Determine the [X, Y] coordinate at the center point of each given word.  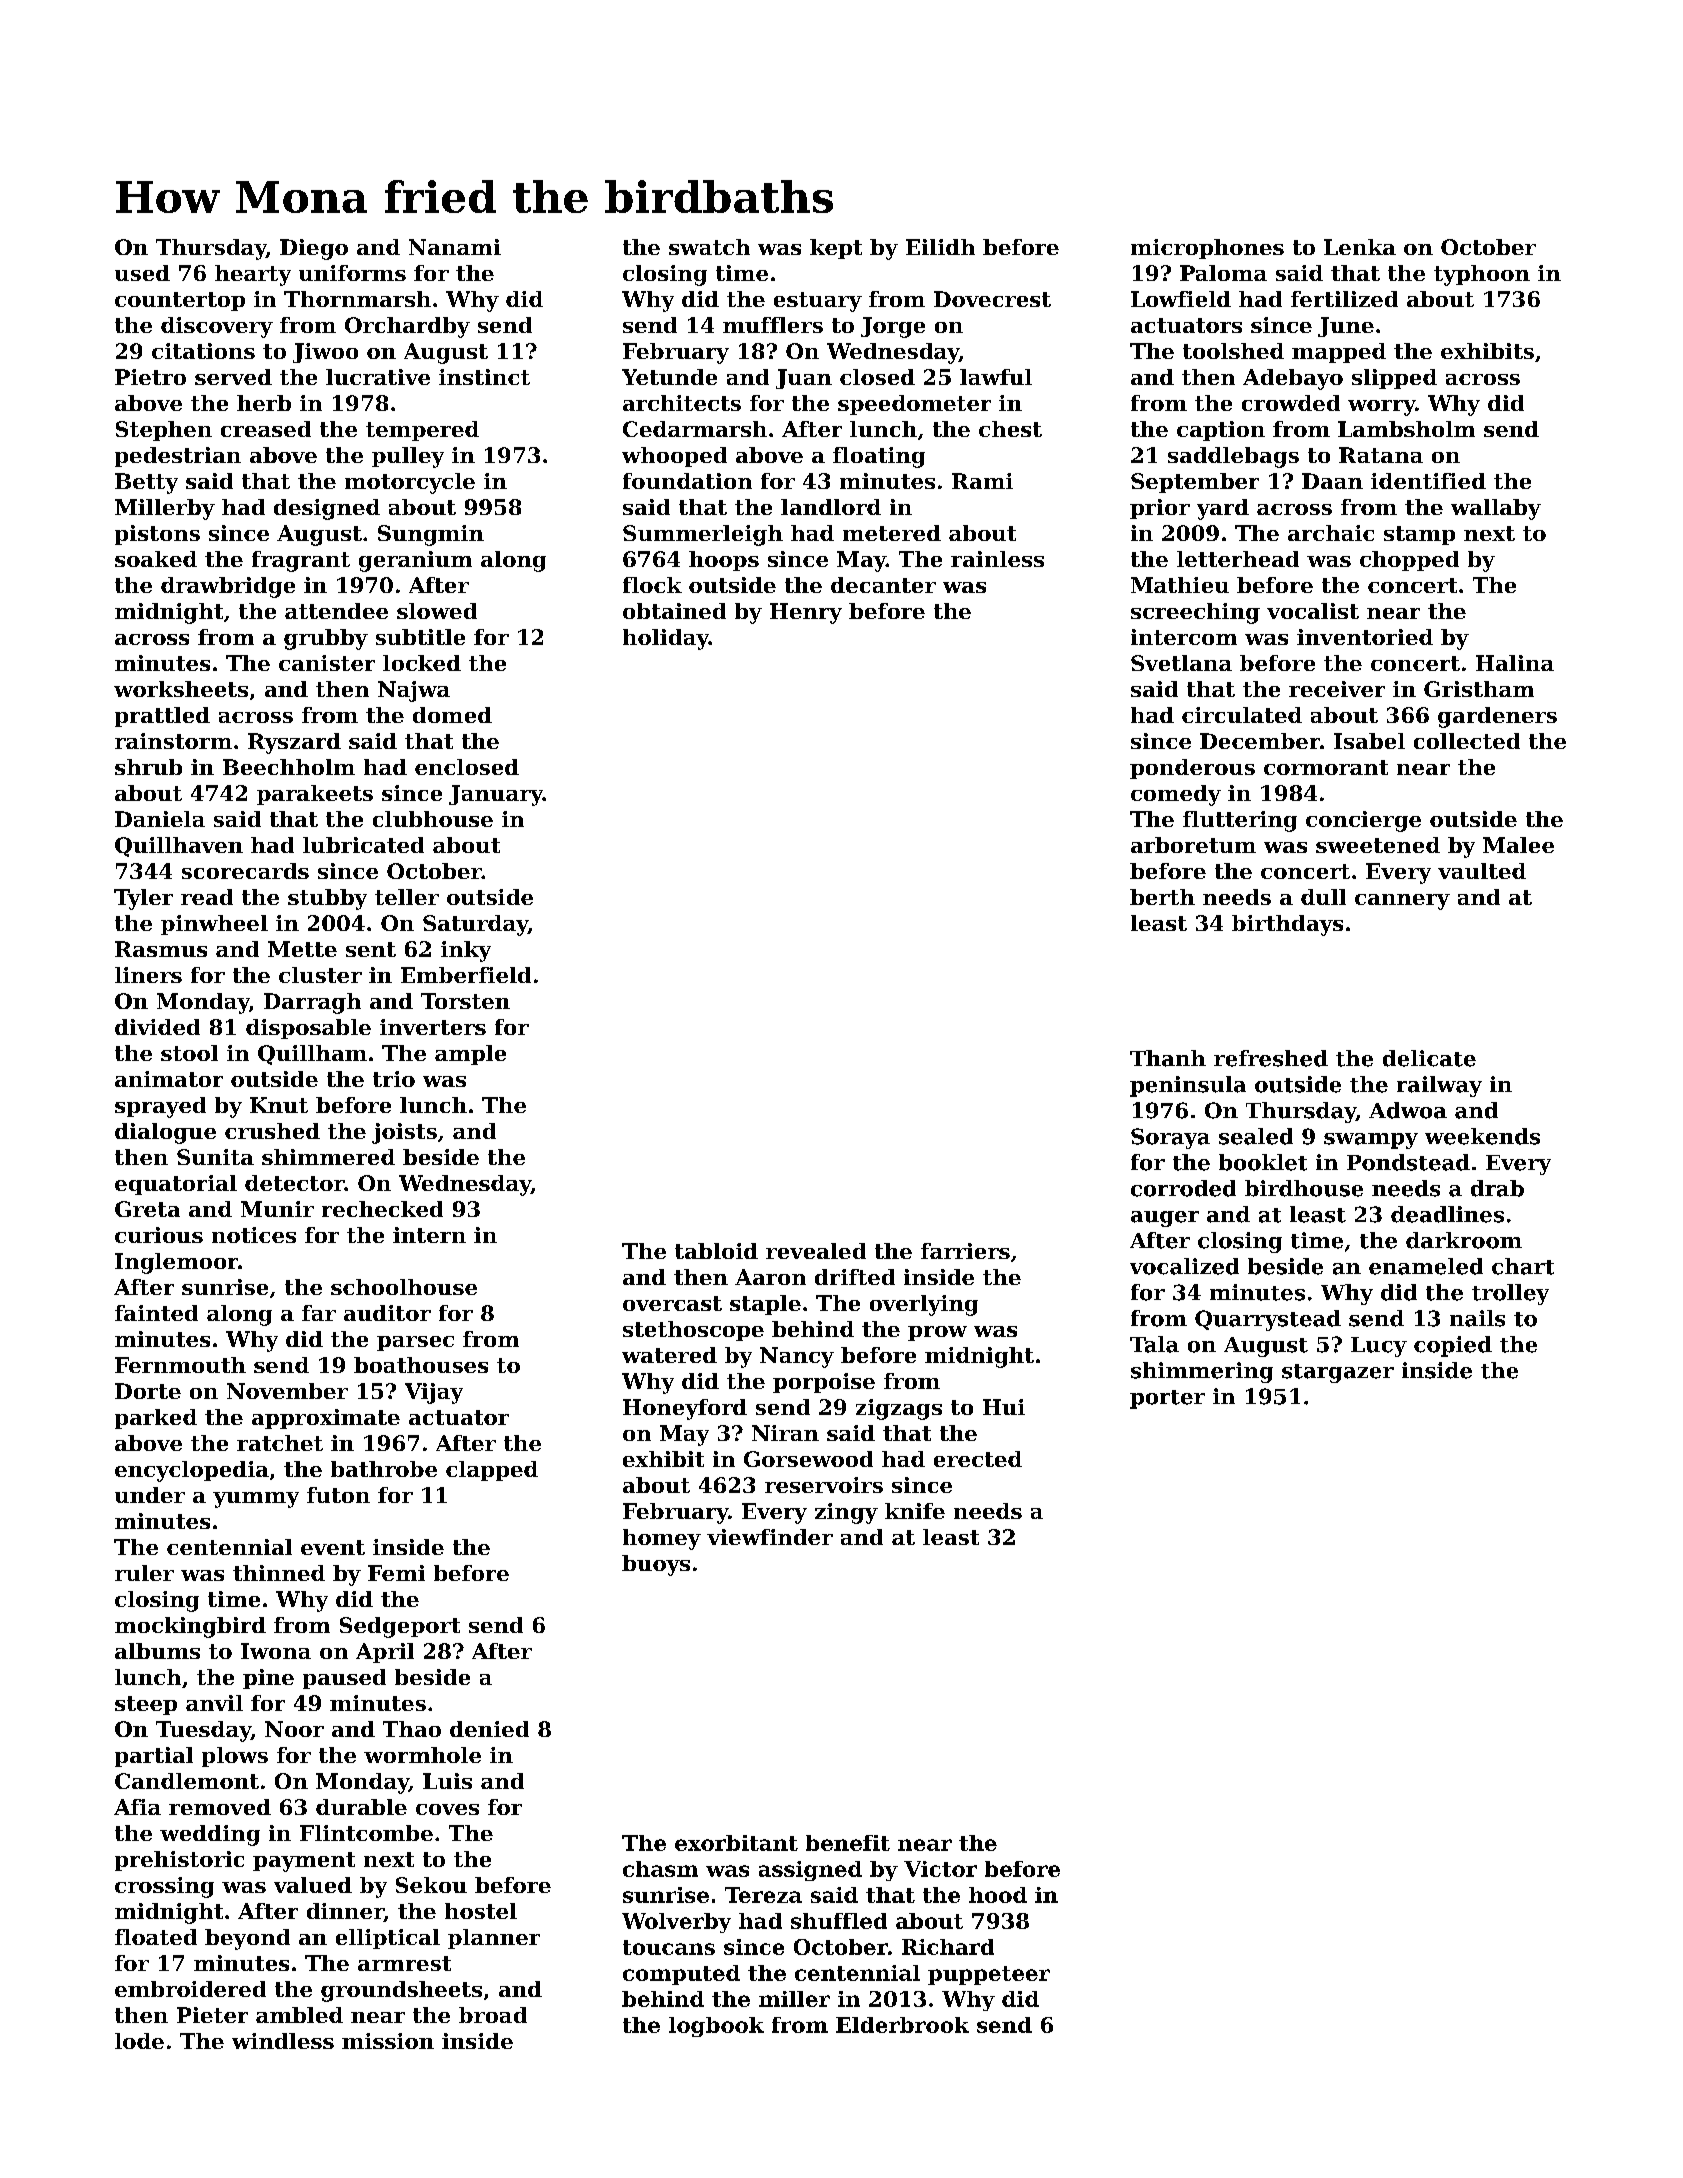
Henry [806, 613]
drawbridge [228, 587]
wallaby [1496, 509]
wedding [210, 1835]
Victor [940, 1869]
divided [157, 1027]
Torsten [465, 1001]
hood [998, 1895]
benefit [848, 1843]
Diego [314, 249]
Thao [412, 1729]
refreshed [1271, 1058]
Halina [1515, 663]
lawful [996, 377]
